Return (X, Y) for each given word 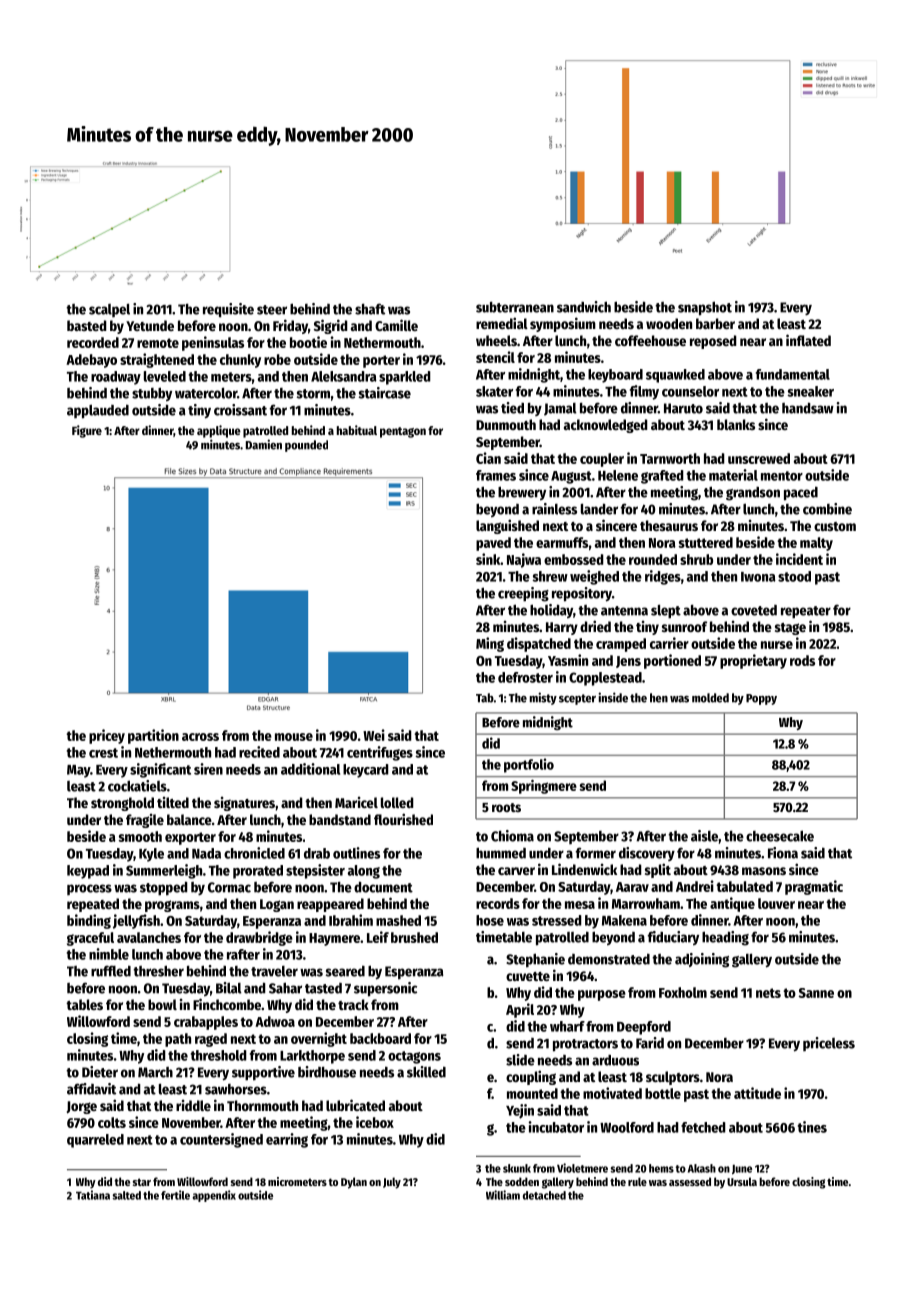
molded (710, 698)
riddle (193, 1105)
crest (103, 753)
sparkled (405, 378)
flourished (403, 819)
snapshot (705, 308)
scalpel (109, 310)
